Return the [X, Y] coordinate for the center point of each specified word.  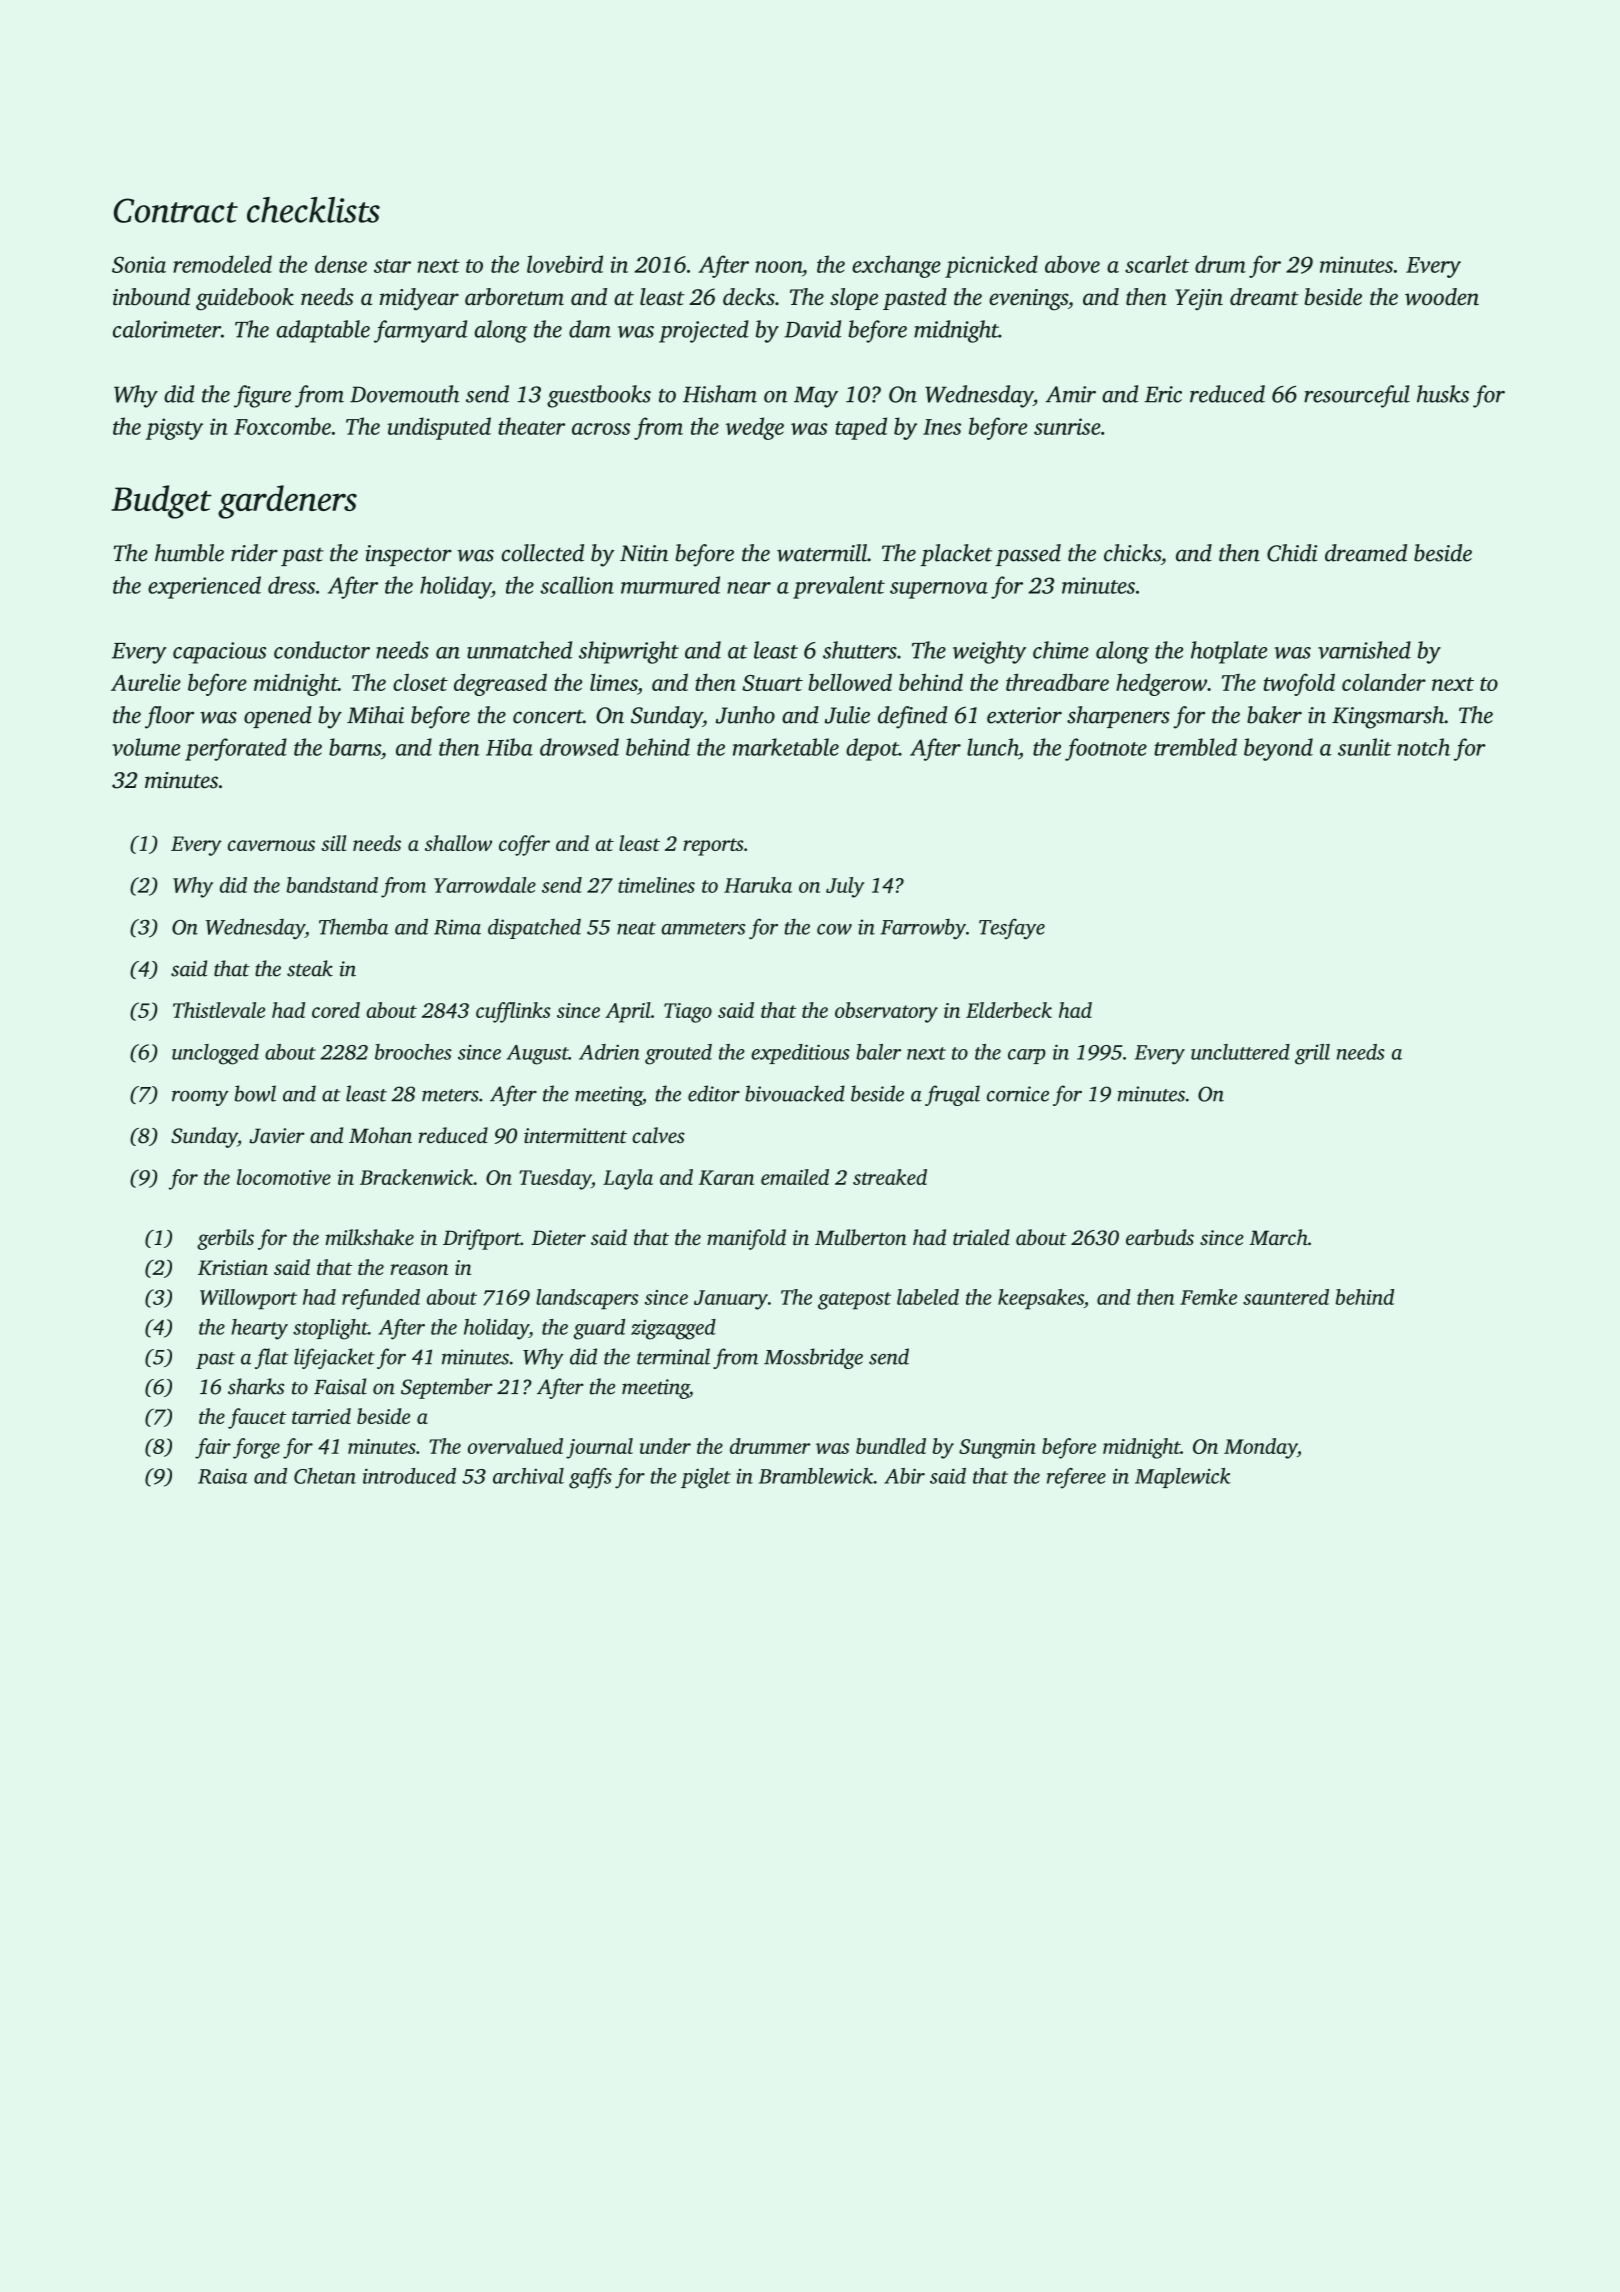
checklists [313, 210]
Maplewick [1183, 1478]
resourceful [1357, 396]
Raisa [223, 1476]
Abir [904, 1476]
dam [590, 329]
